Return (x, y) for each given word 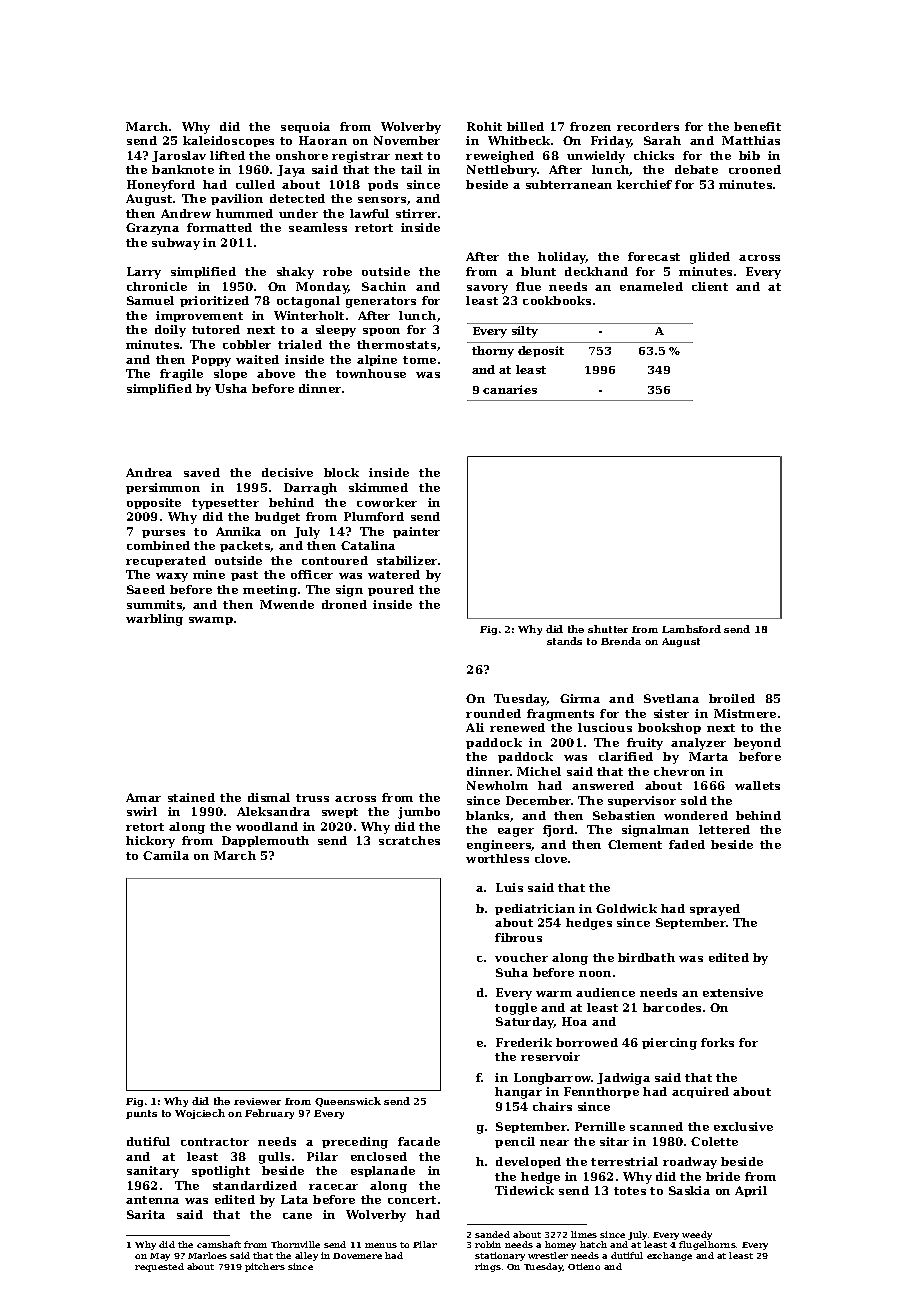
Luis (509, 887)
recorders (648, 126)
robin (488, 1244)
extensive (733, 992)
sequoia (305, 127)
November (407, 140)
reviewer (257, 1101)
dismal (269, 797)
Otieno (584, 1266)
